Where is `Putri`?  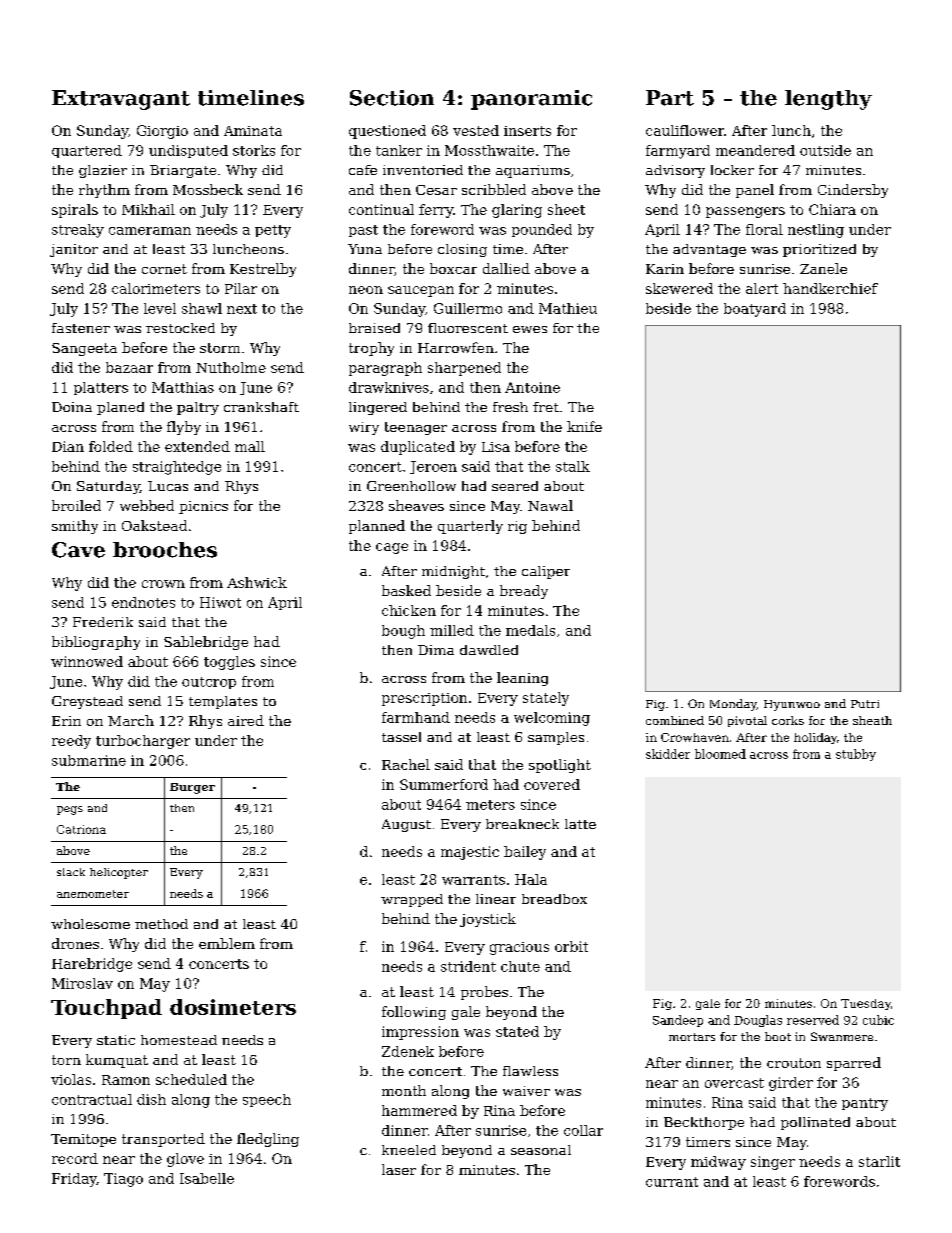
Putri is located at coordinates (865, 704).
